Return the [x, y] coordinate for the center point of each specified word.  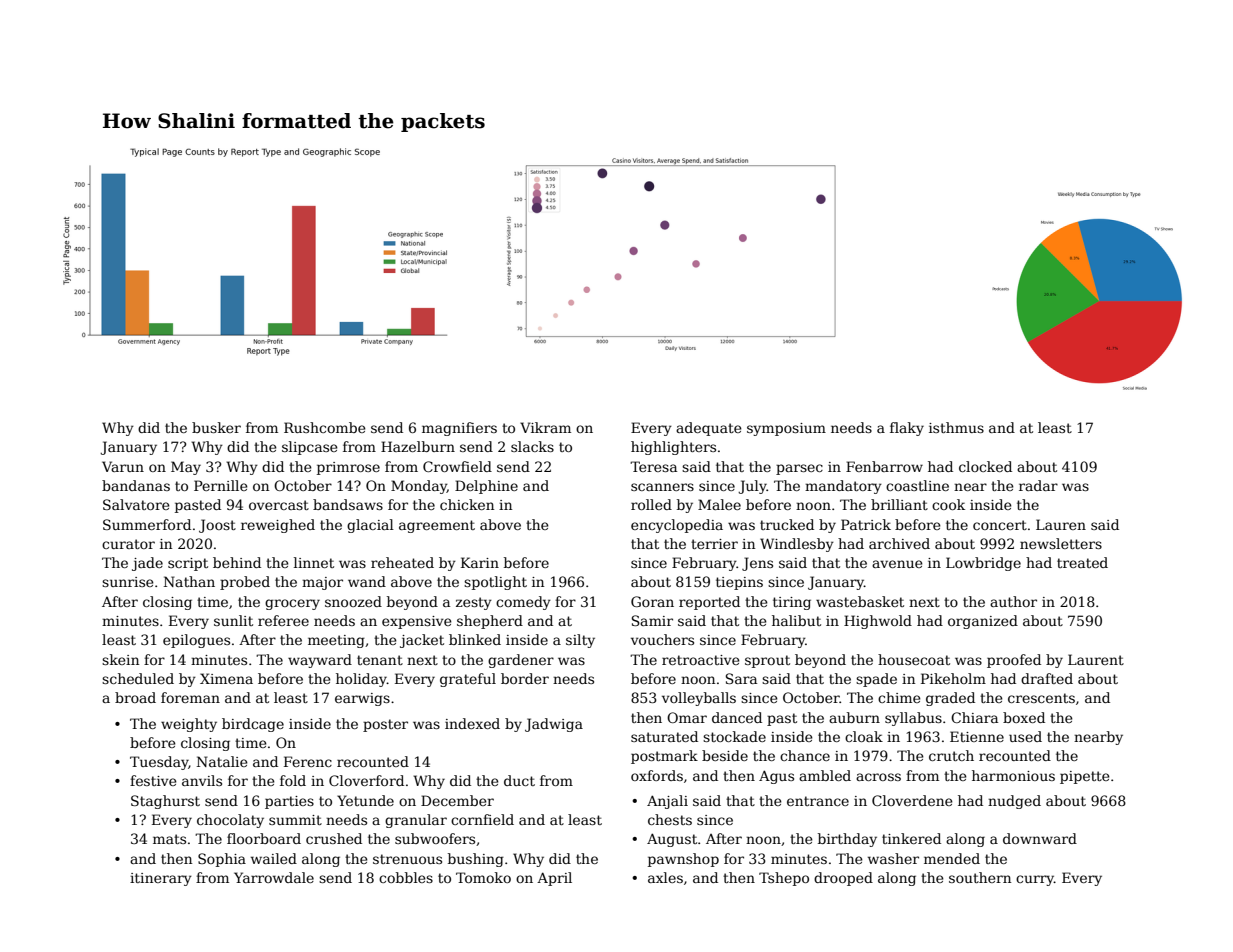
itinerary [161, 879]
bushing [476, 860]
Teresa [653, 466]
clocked [985, 466]
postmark [664, 757]
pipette [1085, 777]
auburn [854, 717]
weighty [189, 725]
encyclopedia [677, 526]
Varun [123, 466]
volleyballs [699, 699]
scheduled [138, 678]
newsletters [1061, 543]
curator [128, 544]
